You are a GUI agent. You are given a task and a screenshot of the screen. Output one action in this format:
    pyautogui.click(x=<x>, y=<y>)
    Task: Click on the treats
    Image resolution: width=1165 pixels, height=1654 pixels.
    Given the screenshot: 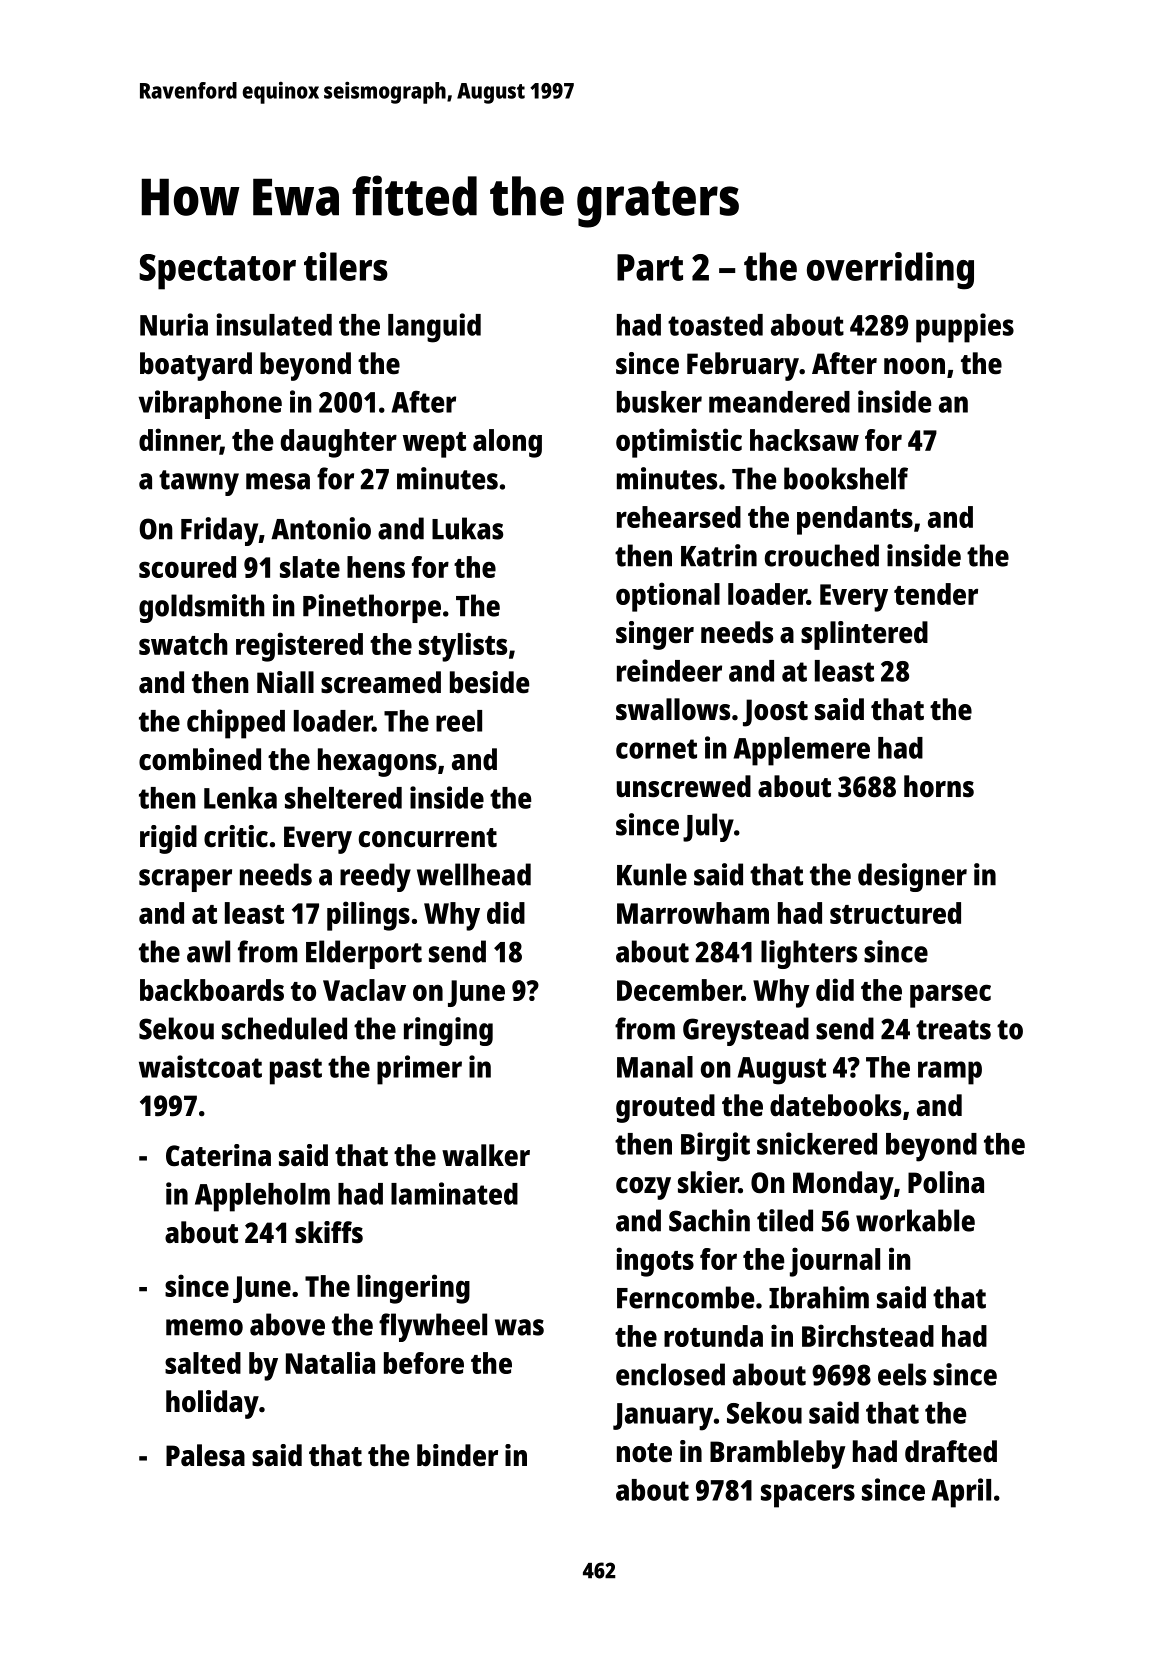 What is the action you would take?
    pyautogui.click(x=953, y=1030)
